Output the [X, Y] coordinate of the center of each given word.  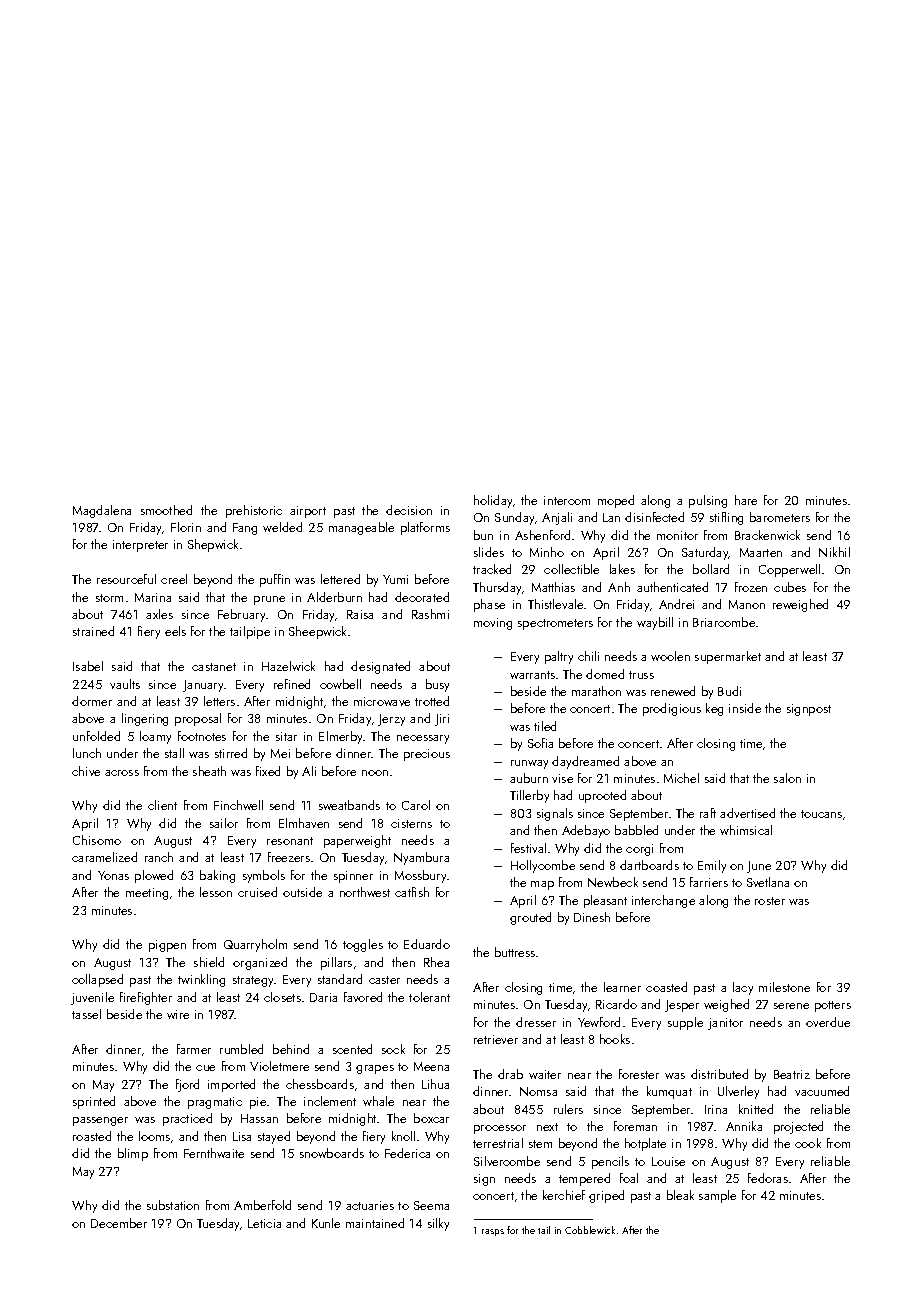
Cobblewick [590, 1230]
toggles [363, 945]
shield [209, 962]
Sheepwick [317, 632]
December [119, 1223]
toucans [821, 814]
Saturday [705, 553]
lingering [145, 719]
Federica [407, 1153]
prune [269, 600]
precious [427, 755]
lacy [743, 988]
